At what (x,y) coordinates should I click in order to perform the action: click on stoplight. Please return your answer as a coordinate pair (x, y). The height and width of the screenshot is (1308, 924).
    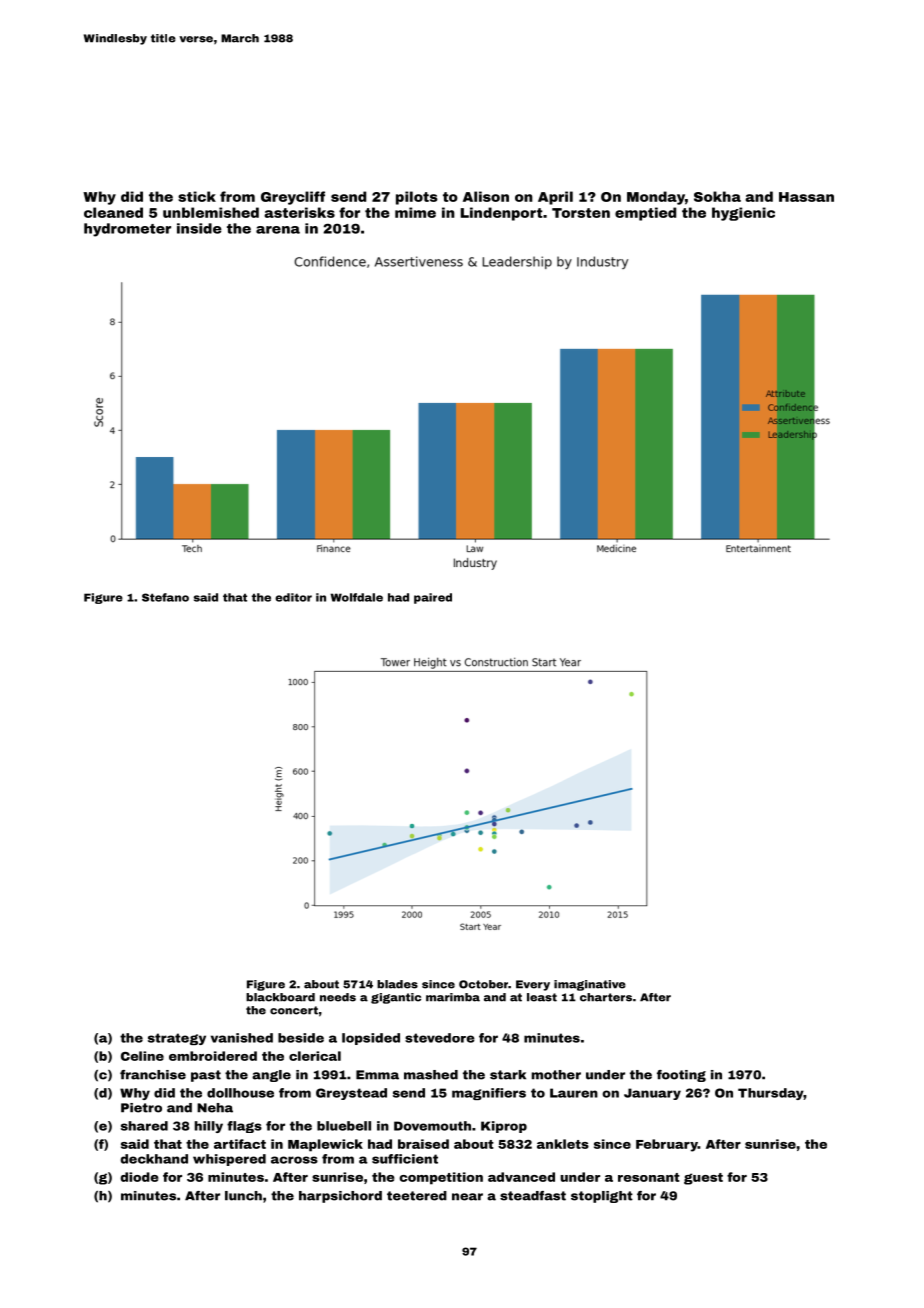
    Looking at the image, I should click on (602, 1197).
